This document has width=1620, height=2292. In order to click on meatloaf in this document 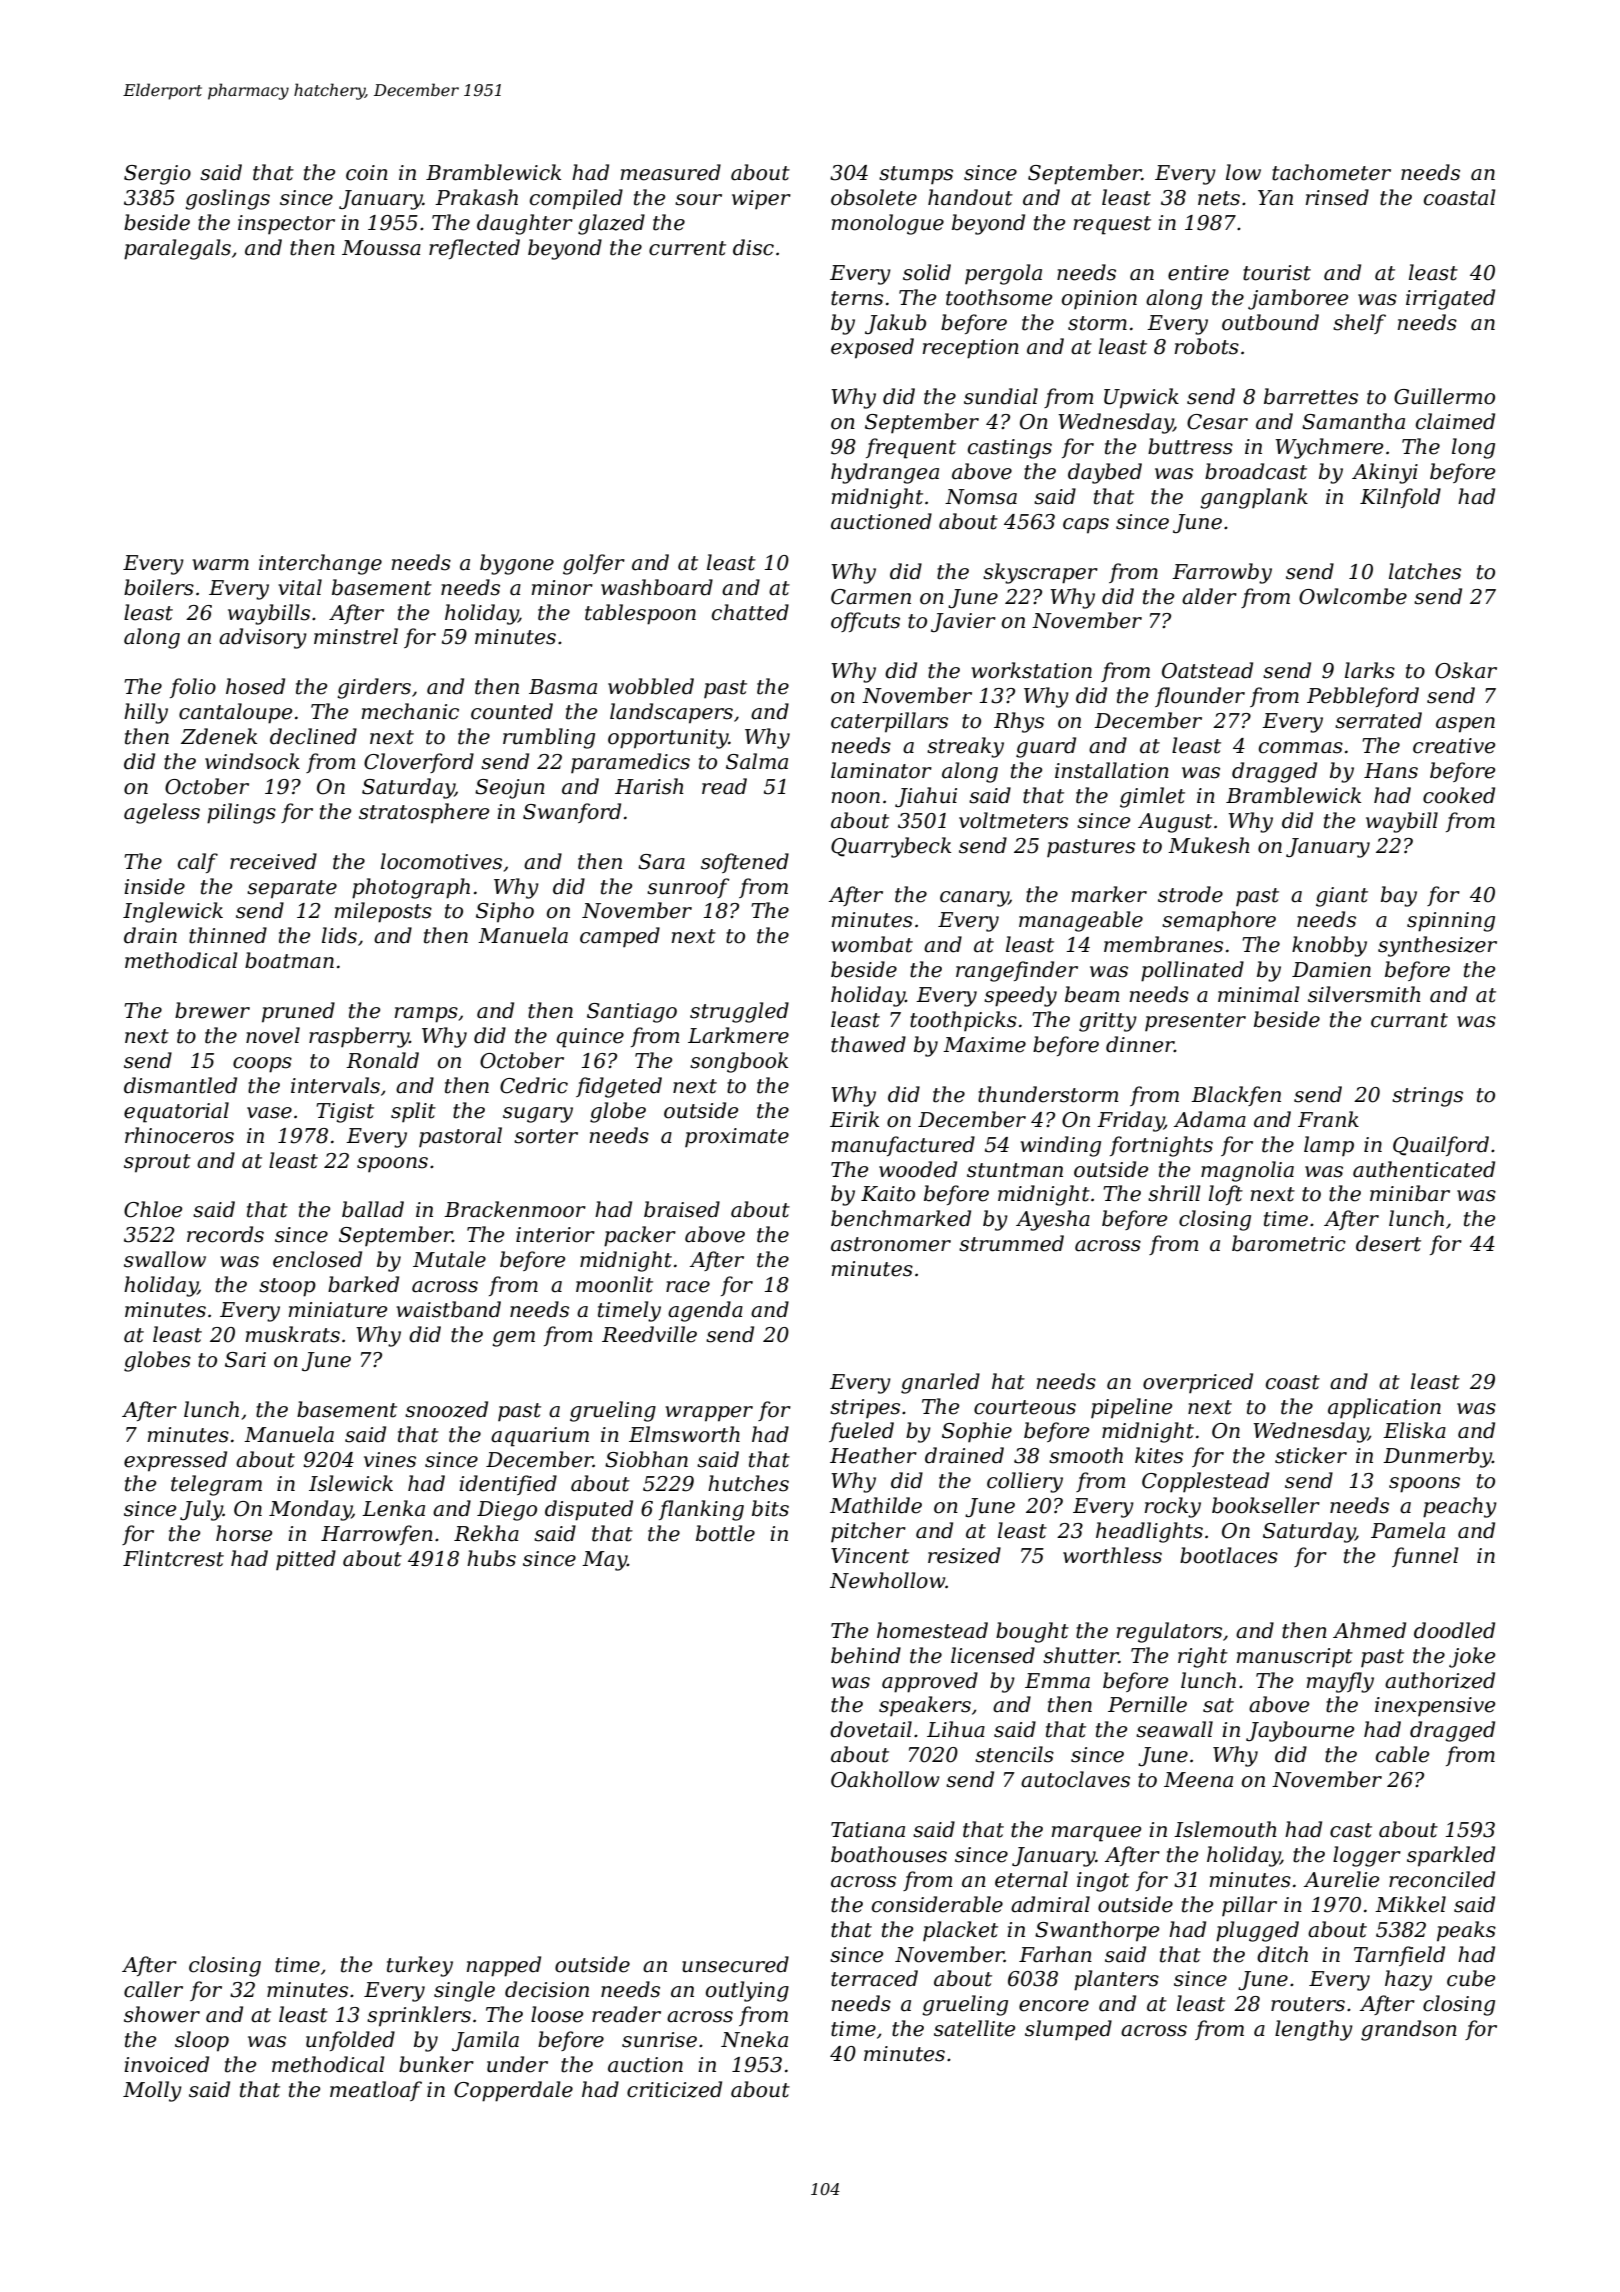, I will do `click(376, 2091)`.
